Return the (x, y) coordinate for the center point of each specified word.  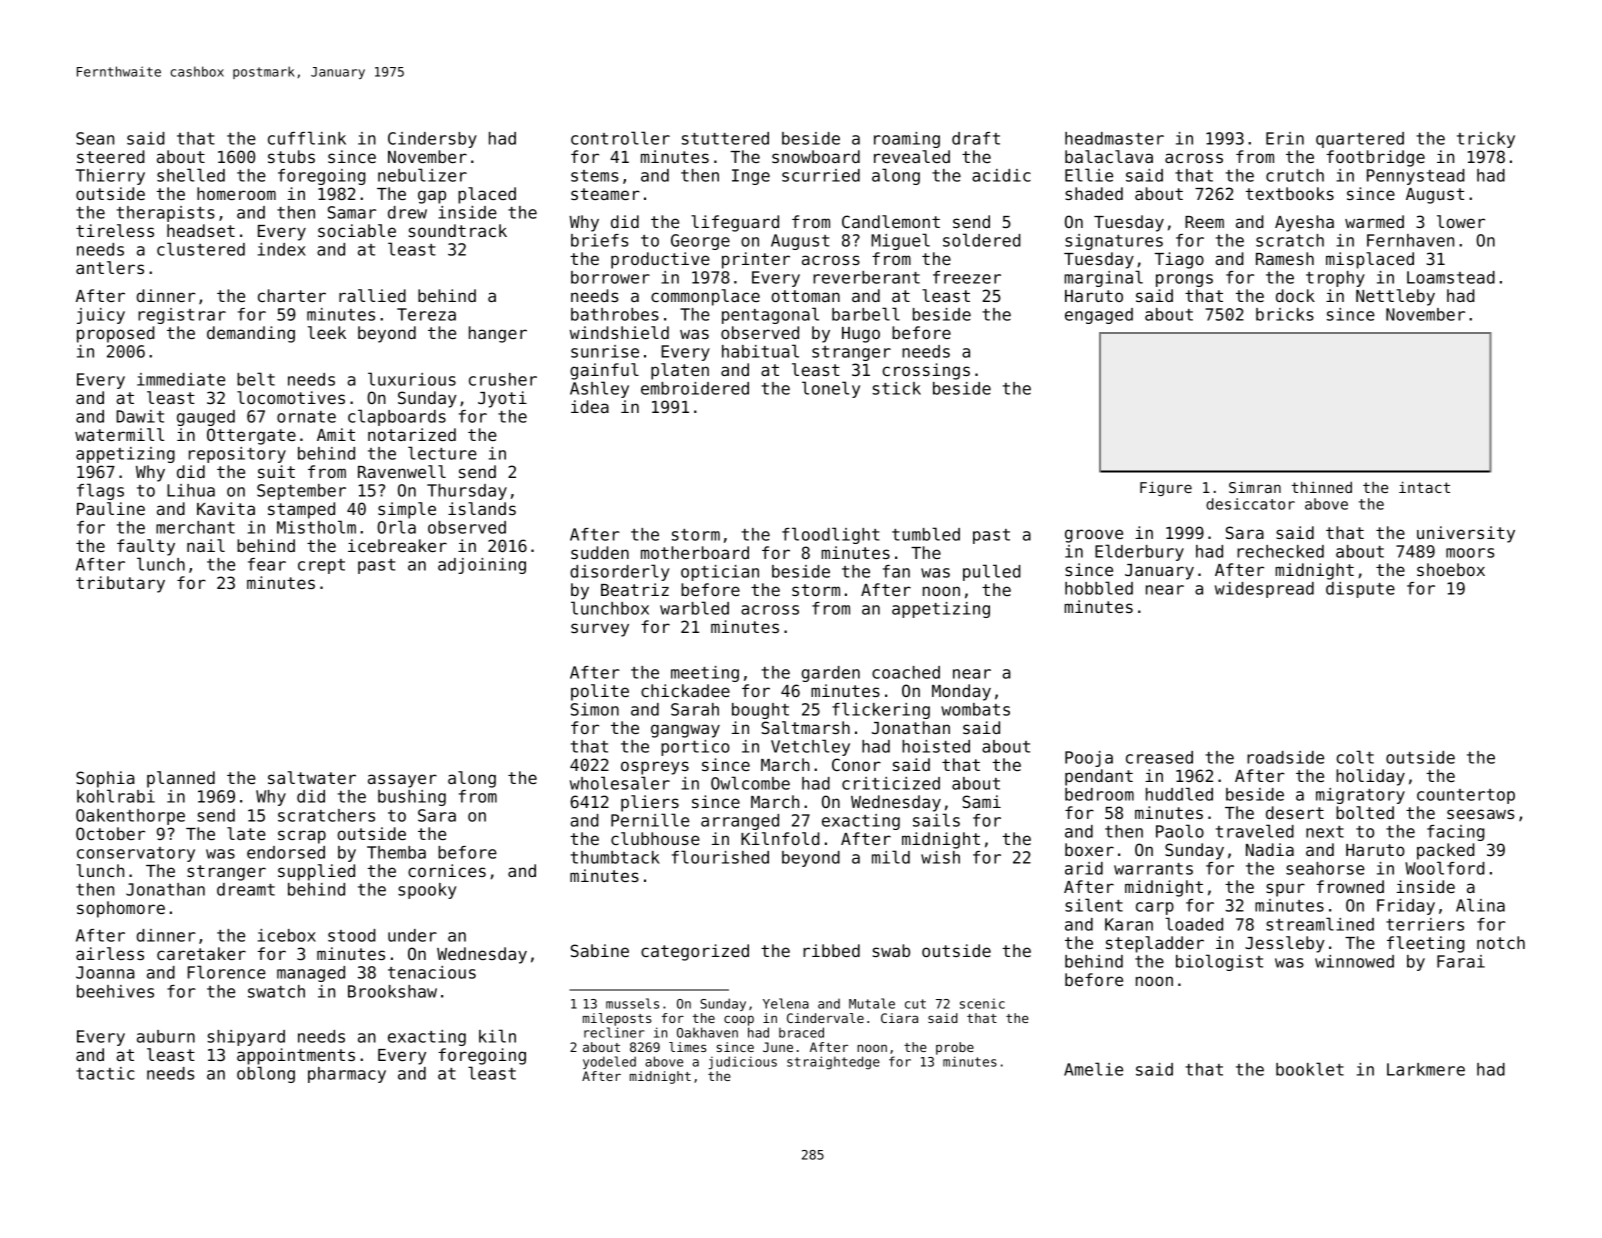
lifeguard (735, 223)
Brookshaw (392, 991)
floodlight (831, 535)
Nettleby (1395, 297)
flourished (720, 857)
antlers (110, 267)
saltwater (312, 777)
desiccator (1250, 504)
